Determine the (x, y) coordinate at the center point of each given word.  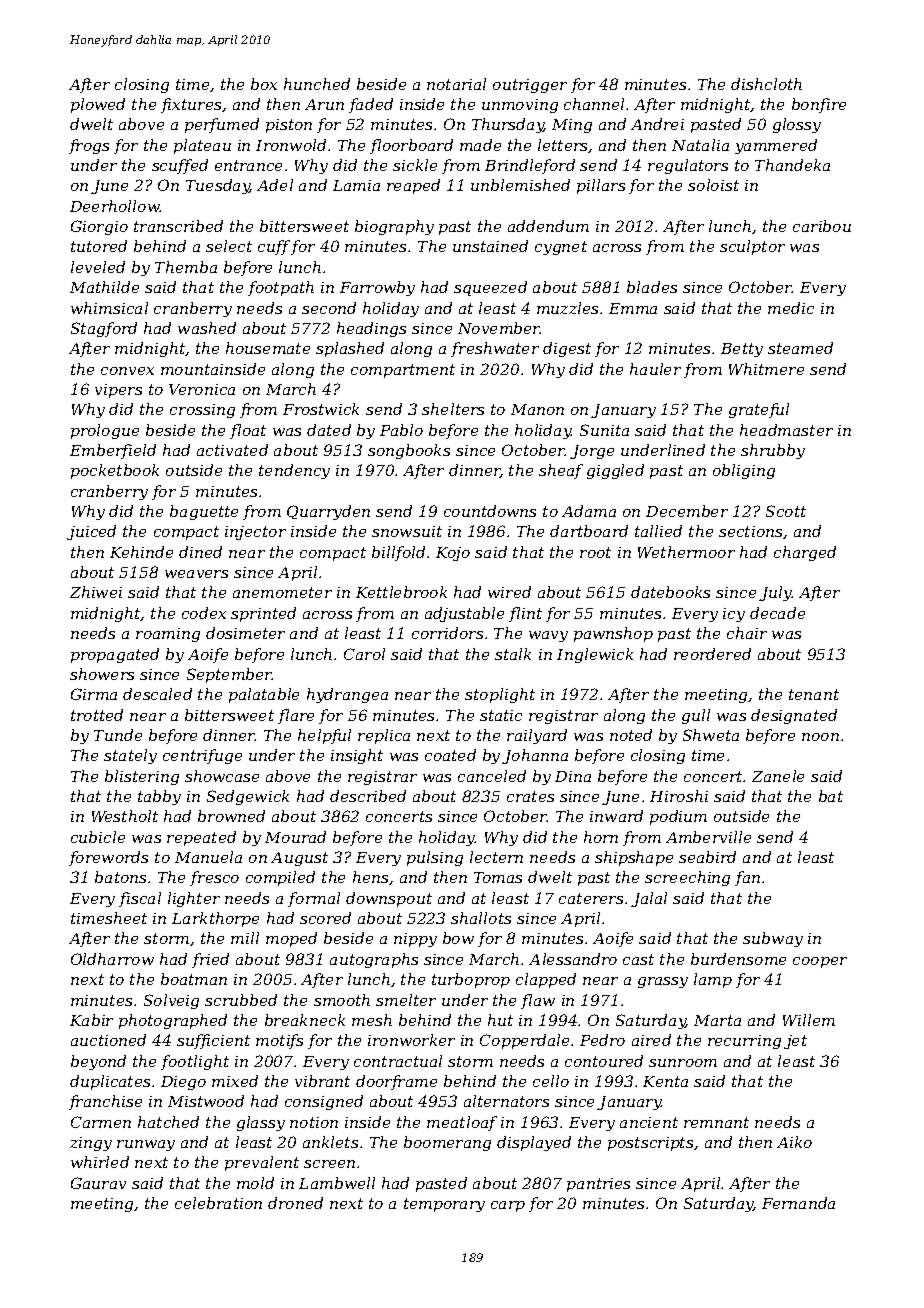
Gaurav (98, 1183)
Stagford (104, 329)
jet (795, 1042)
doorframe (396, 1082)
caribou (822, 226)
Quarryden (328, 512)
